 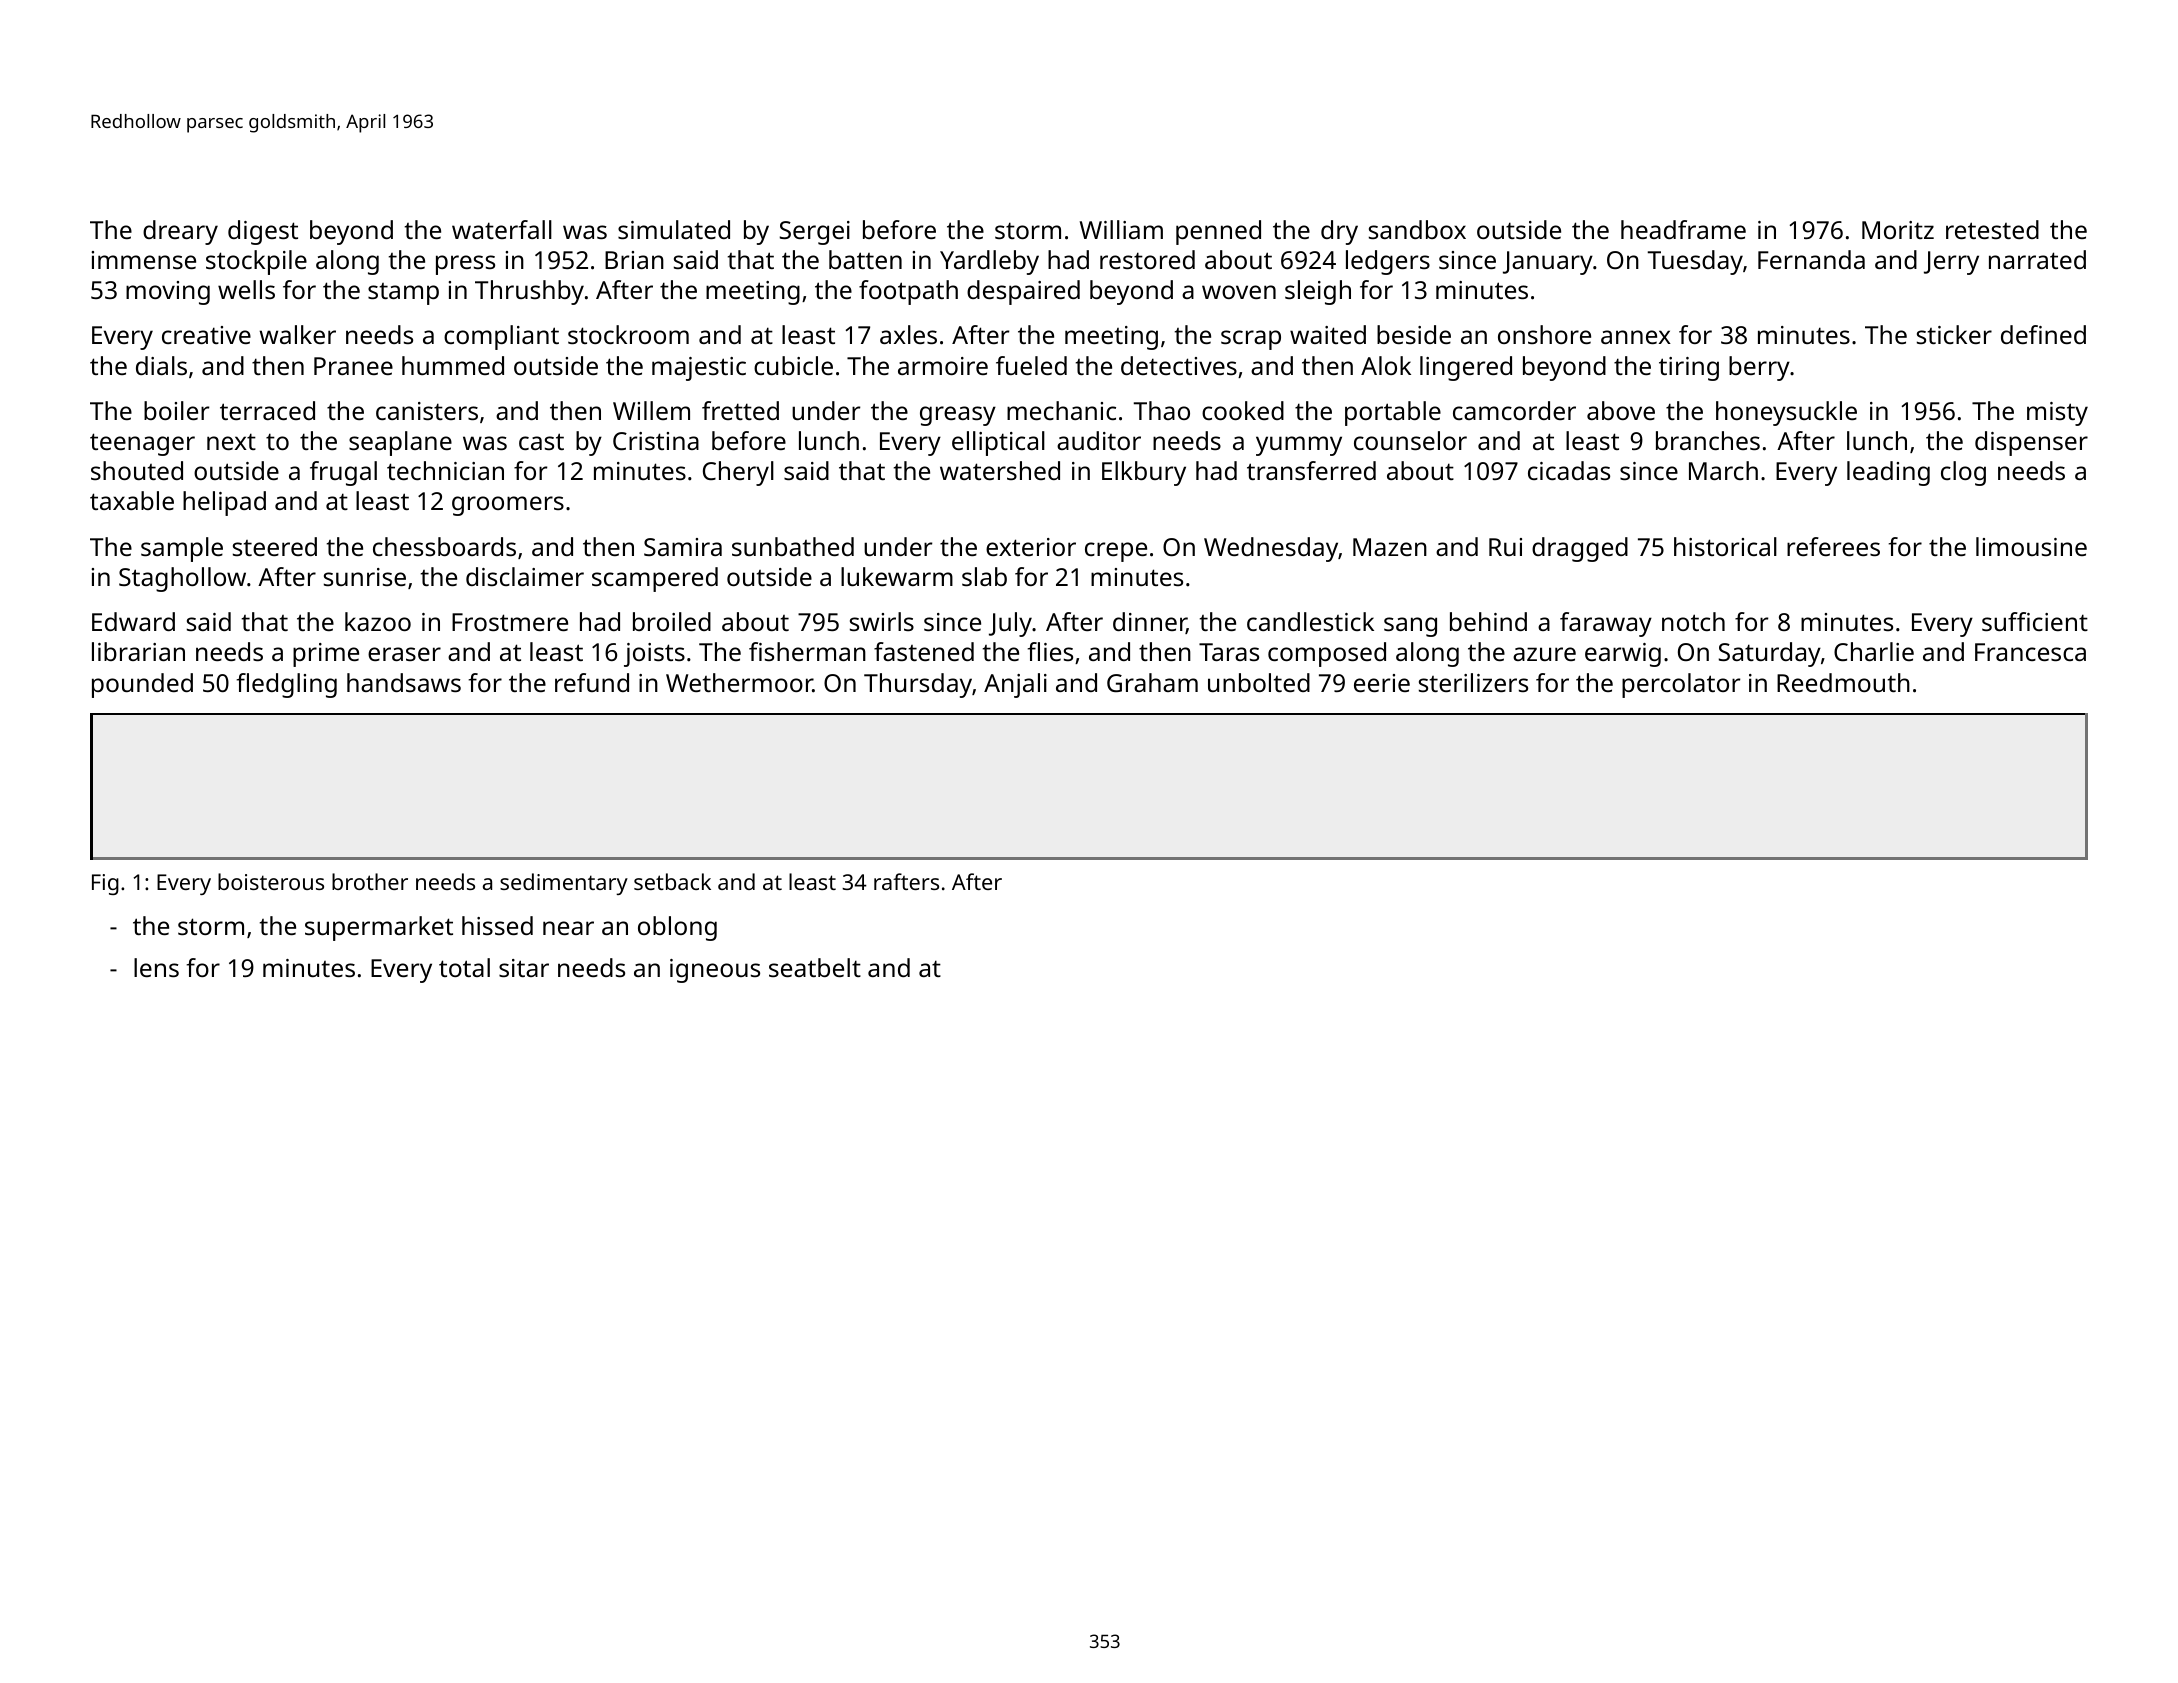 What do you see at coordinates (275, 546) in the screenshot?
I see `steered` at bounding box center [275, 546].
